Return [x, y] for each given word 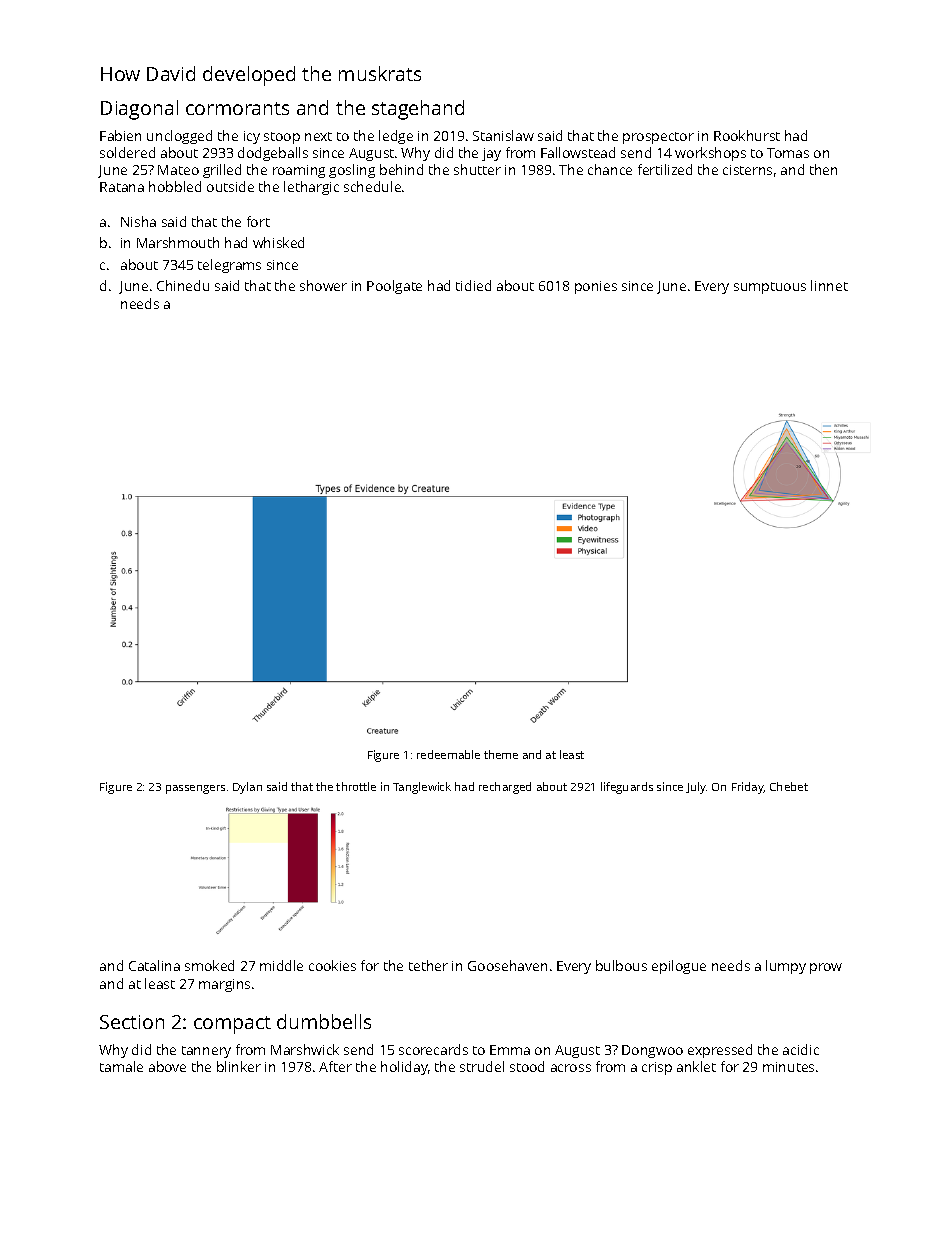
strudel [482, 1066]
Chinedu [183, 285]
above [167, 1066]
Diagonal [139, 110]
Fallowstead [578, 152]
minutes [788, 1067]
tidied [473, 285]
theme [501, 754]
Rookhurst [747, 135]
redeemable [448, 754]
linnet [829, 285]
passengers [195, 789]
